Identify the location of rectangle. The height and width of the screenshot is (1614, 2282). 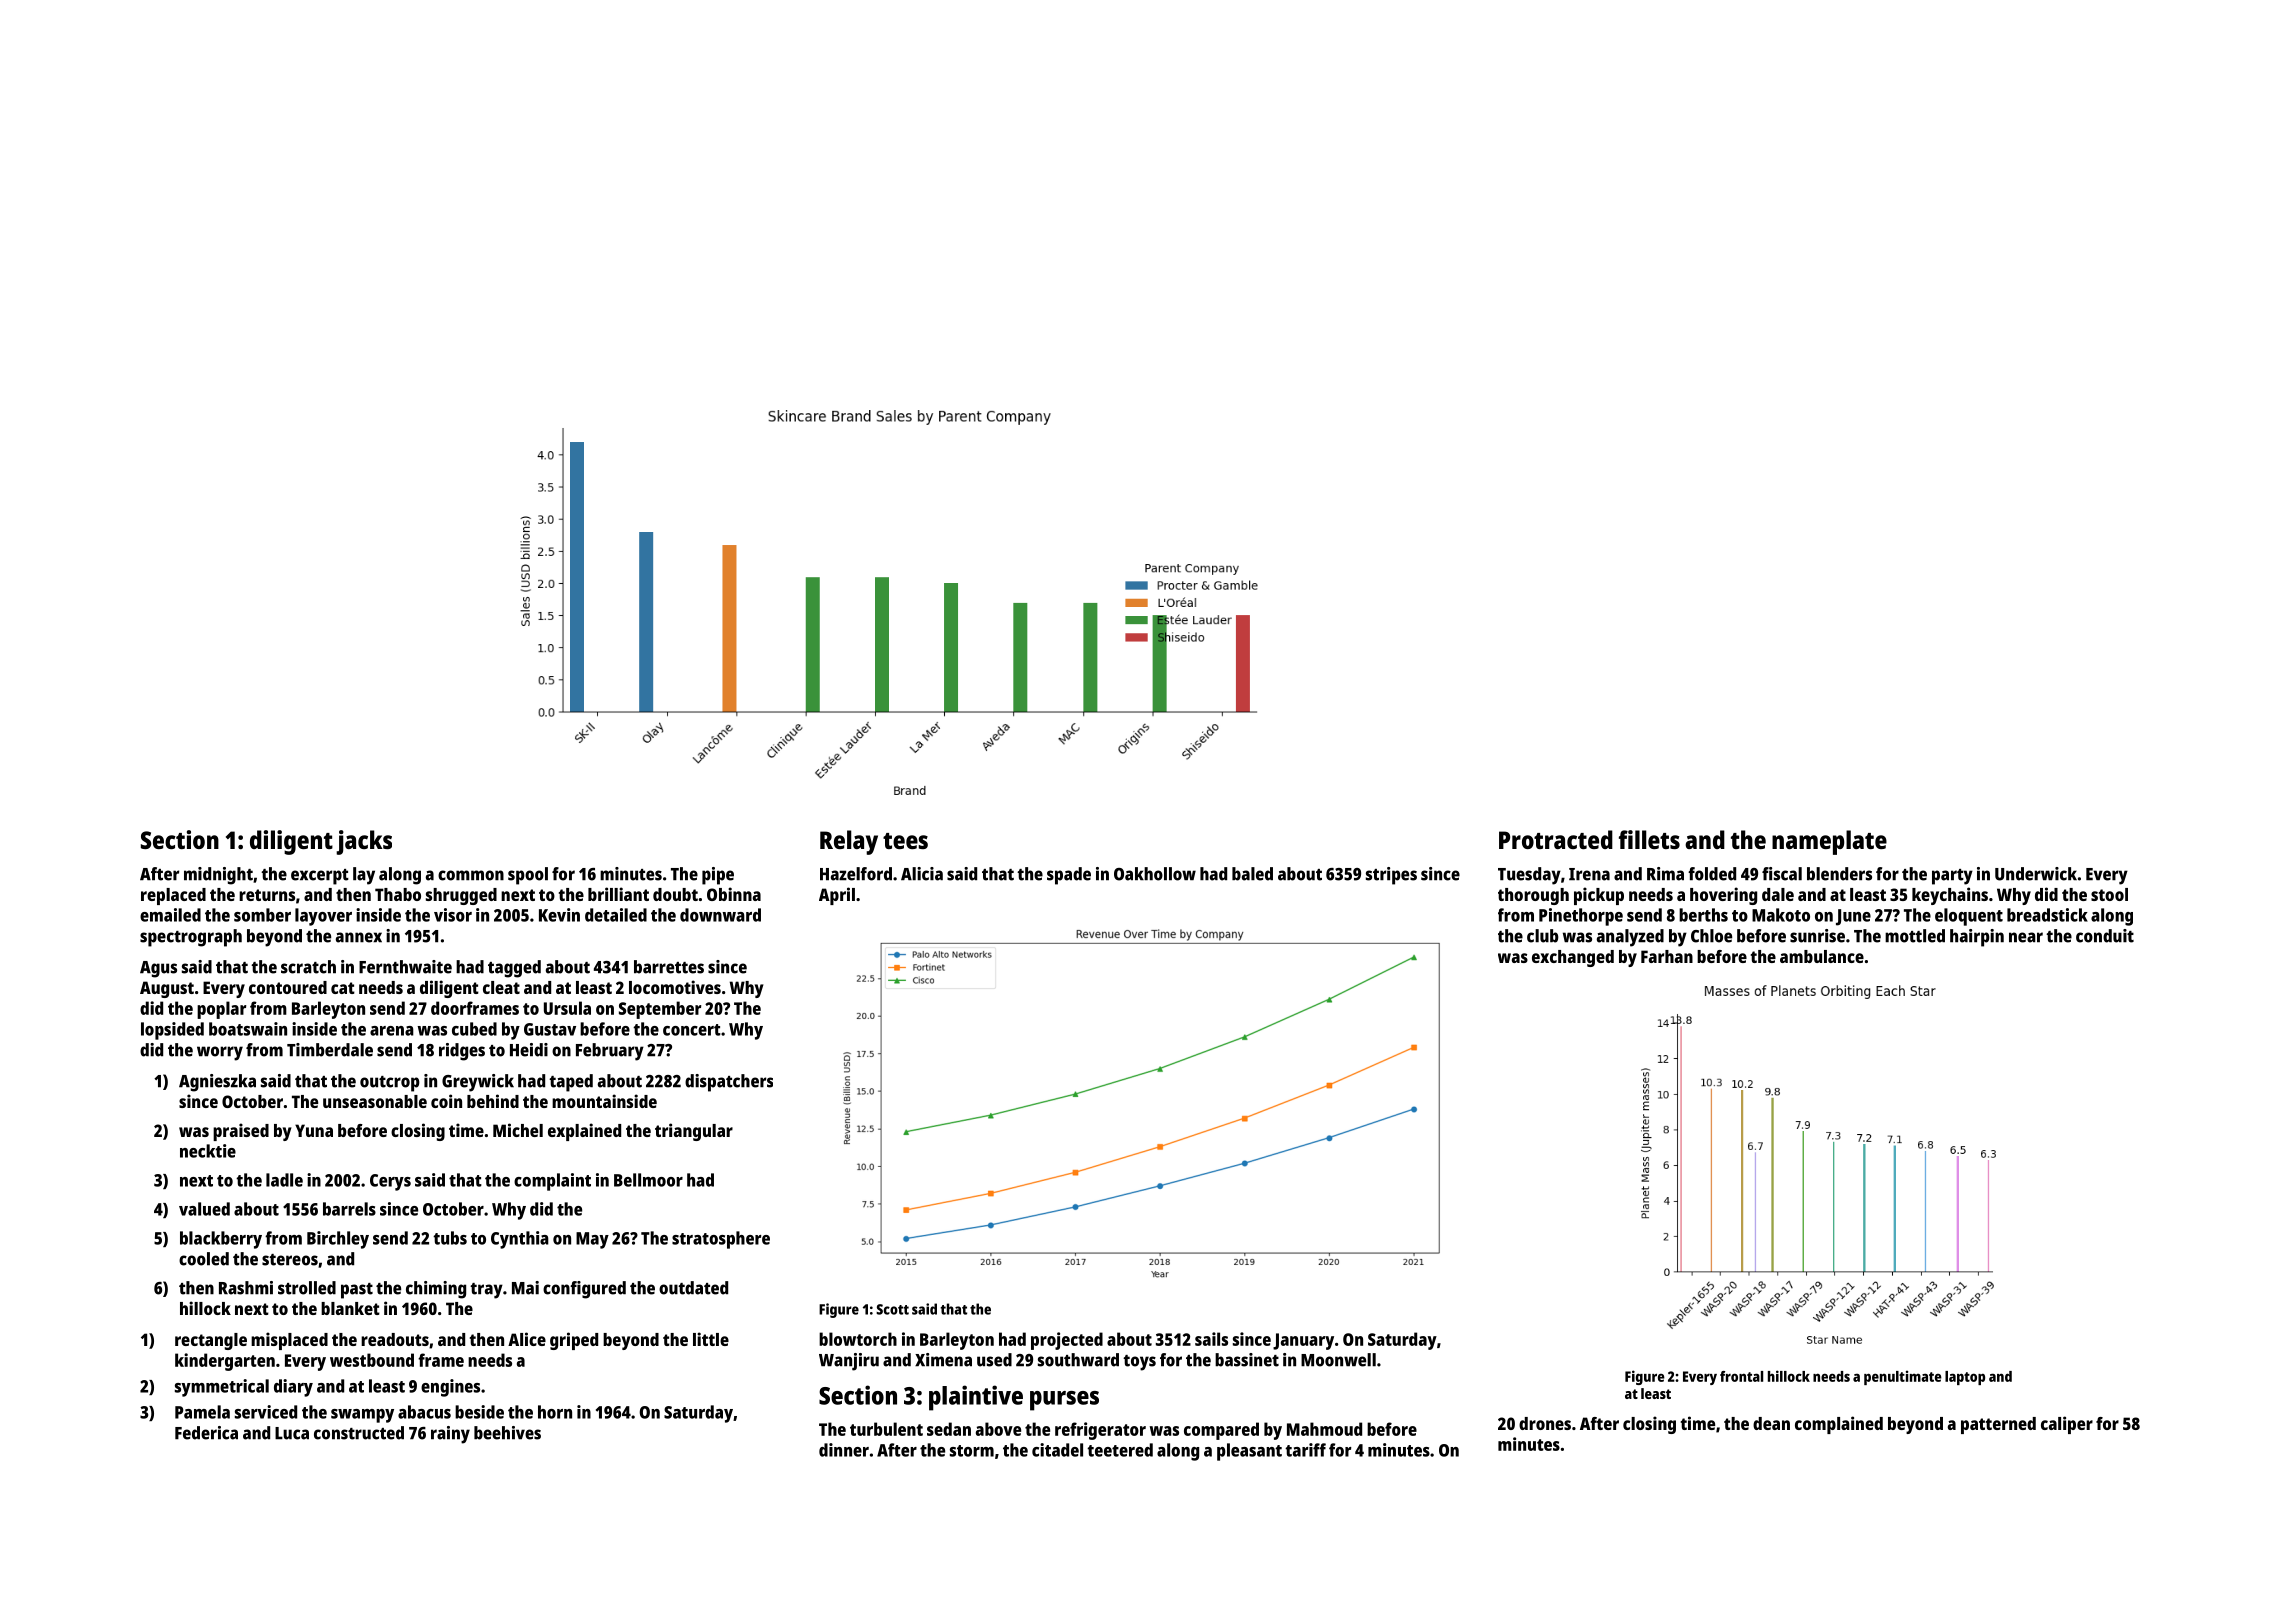
(211, 1341).
